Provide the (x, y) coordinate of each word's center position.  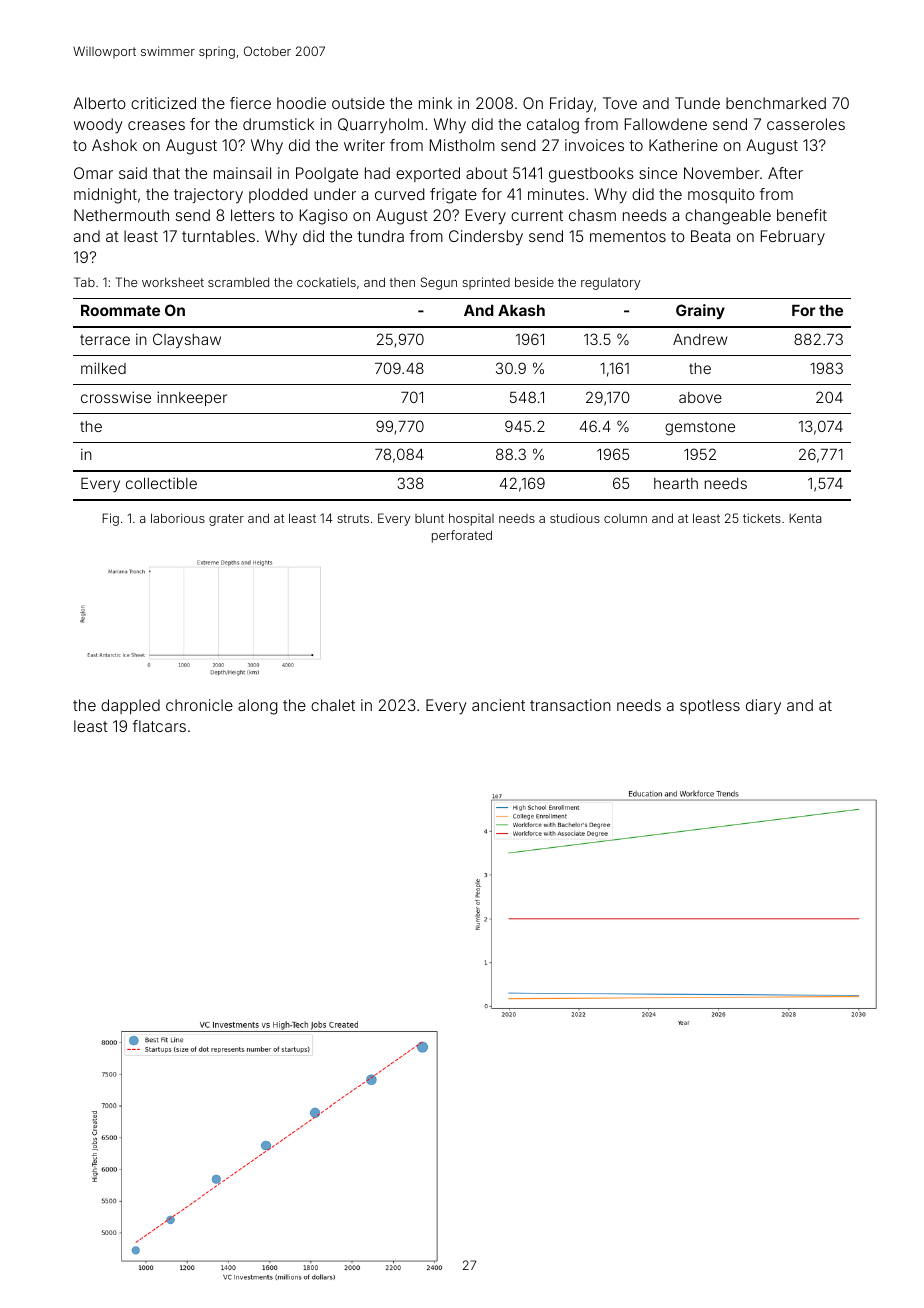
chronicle (199, 705)
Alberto (99, 103)
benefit (802, 215)
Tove (620, 103)
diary (763, 707)
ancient (498, 705)
